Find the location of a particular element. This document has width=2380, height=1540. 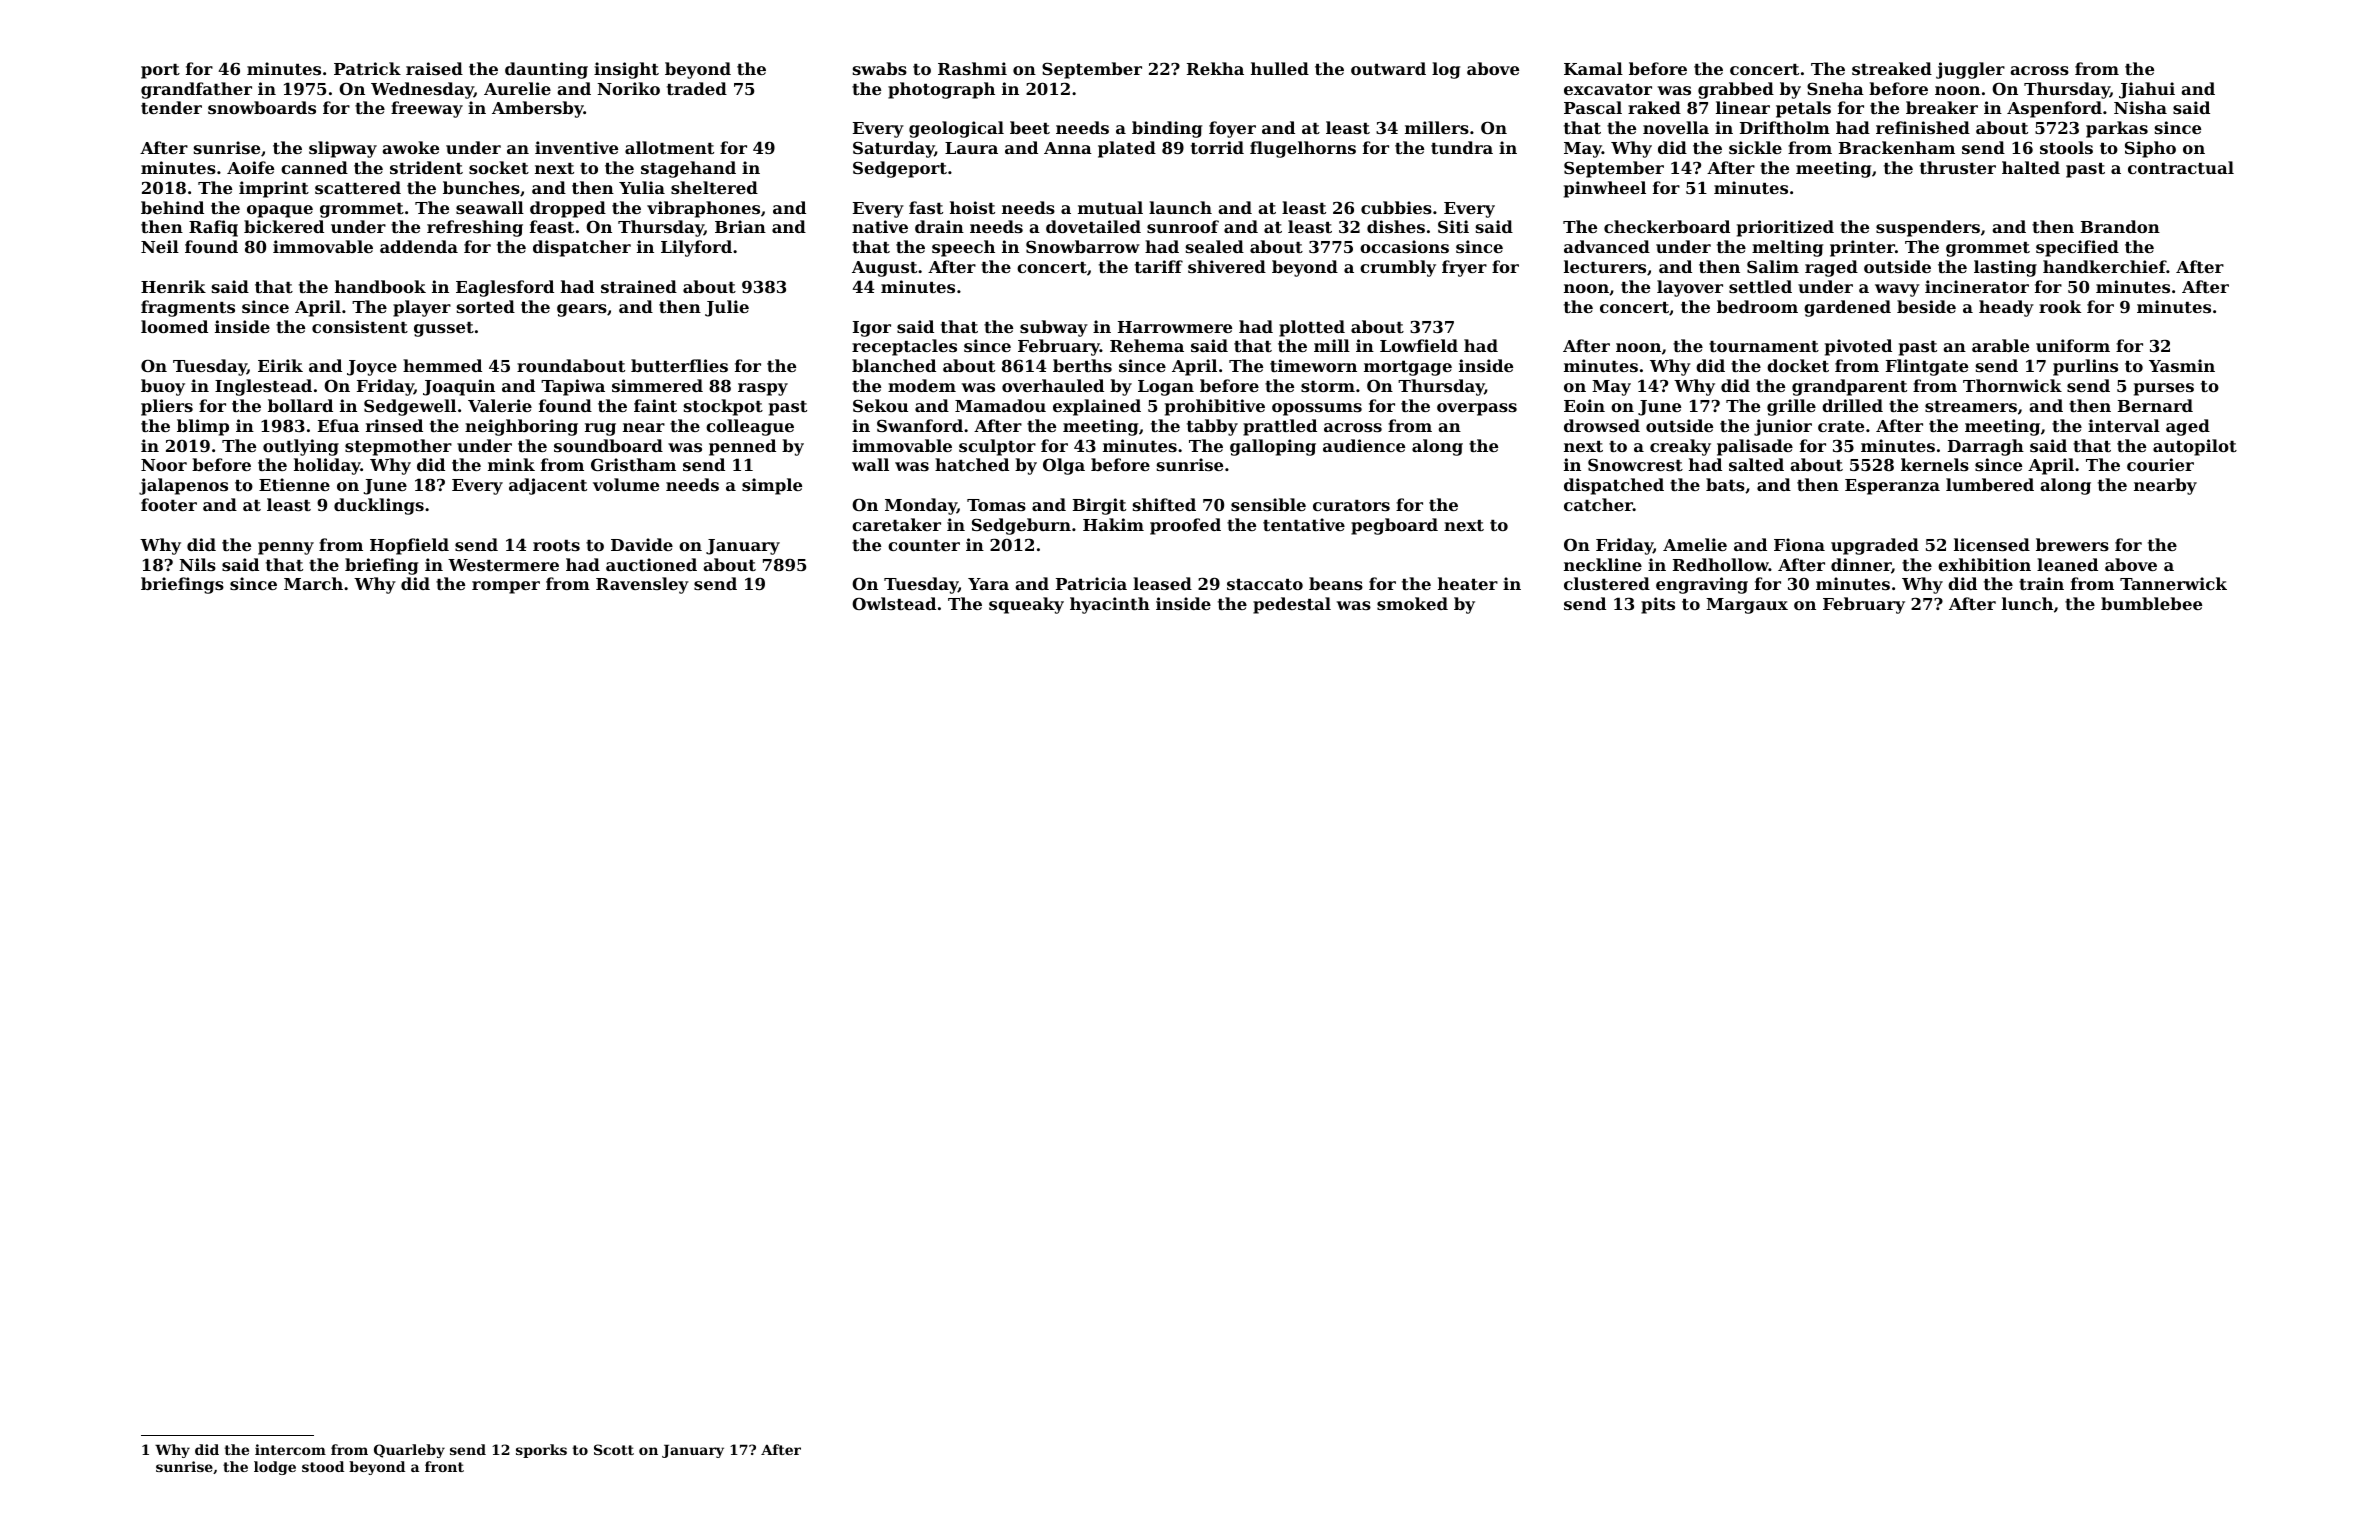

Scott is located at coordinates (614, 1449).
